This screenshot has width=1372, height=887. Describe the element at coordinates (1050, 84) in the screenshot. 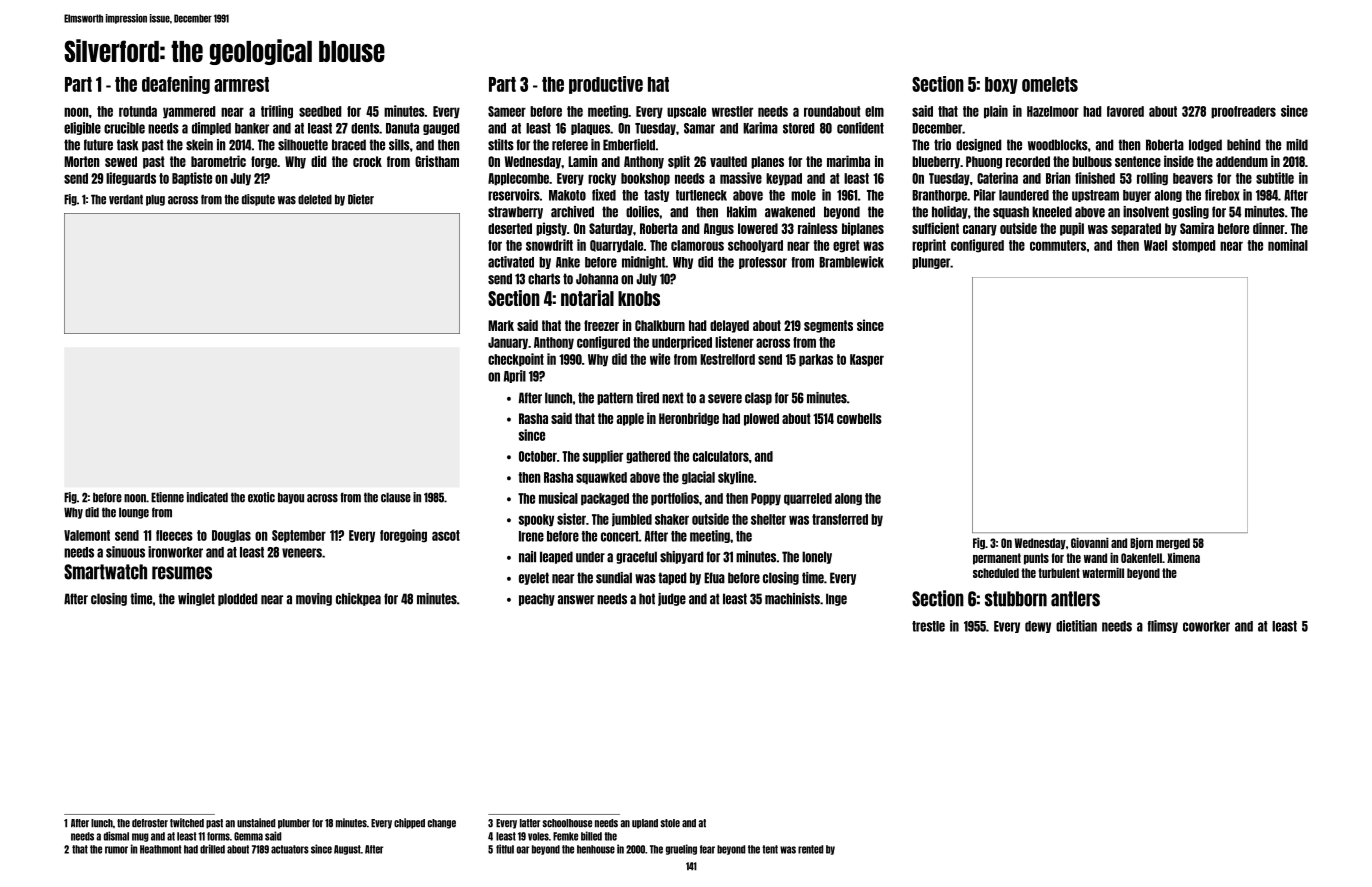

I see `omelets` at that location.
